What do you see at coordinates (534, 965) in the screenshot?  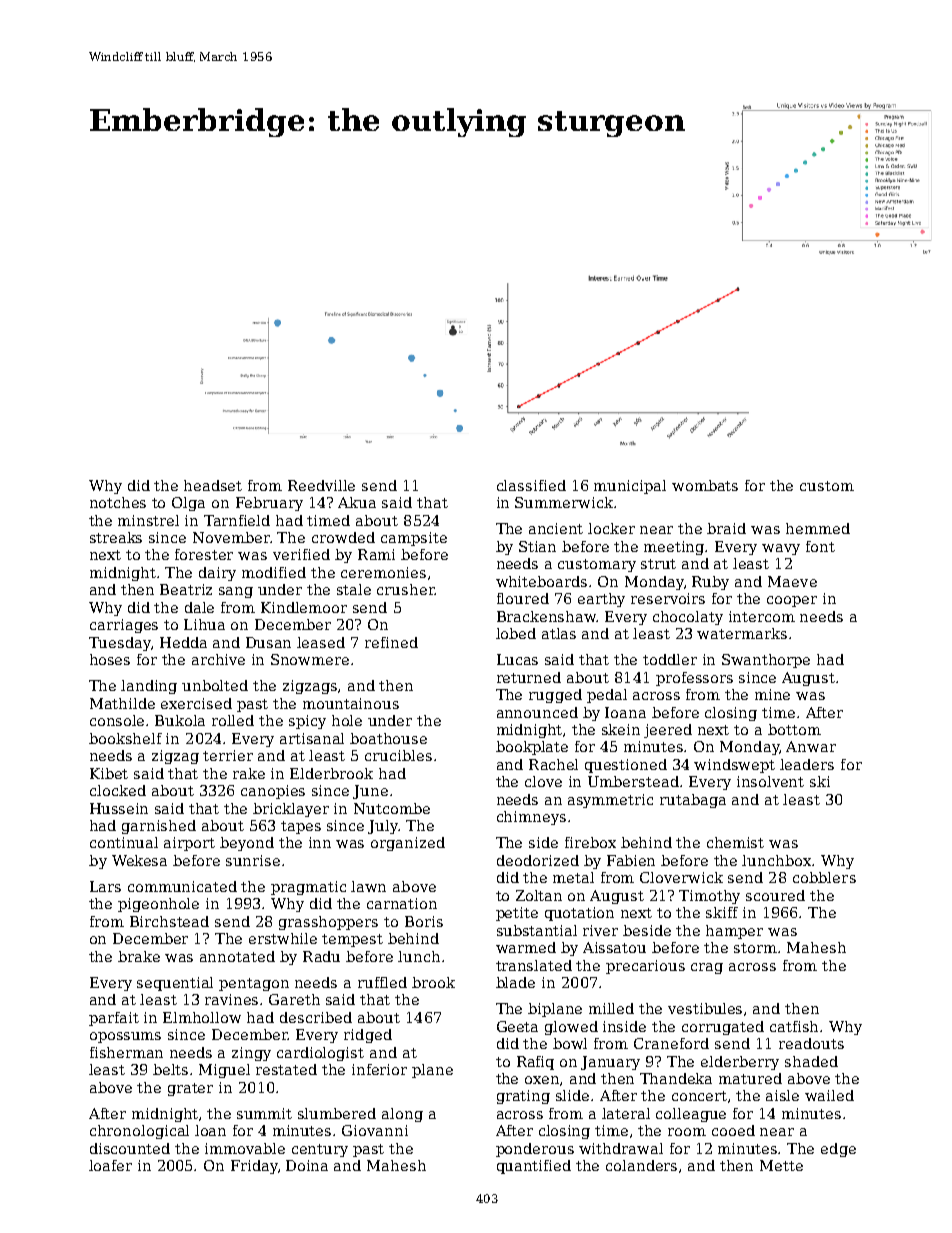 I see `translated` at bounding box center [534, 965].
